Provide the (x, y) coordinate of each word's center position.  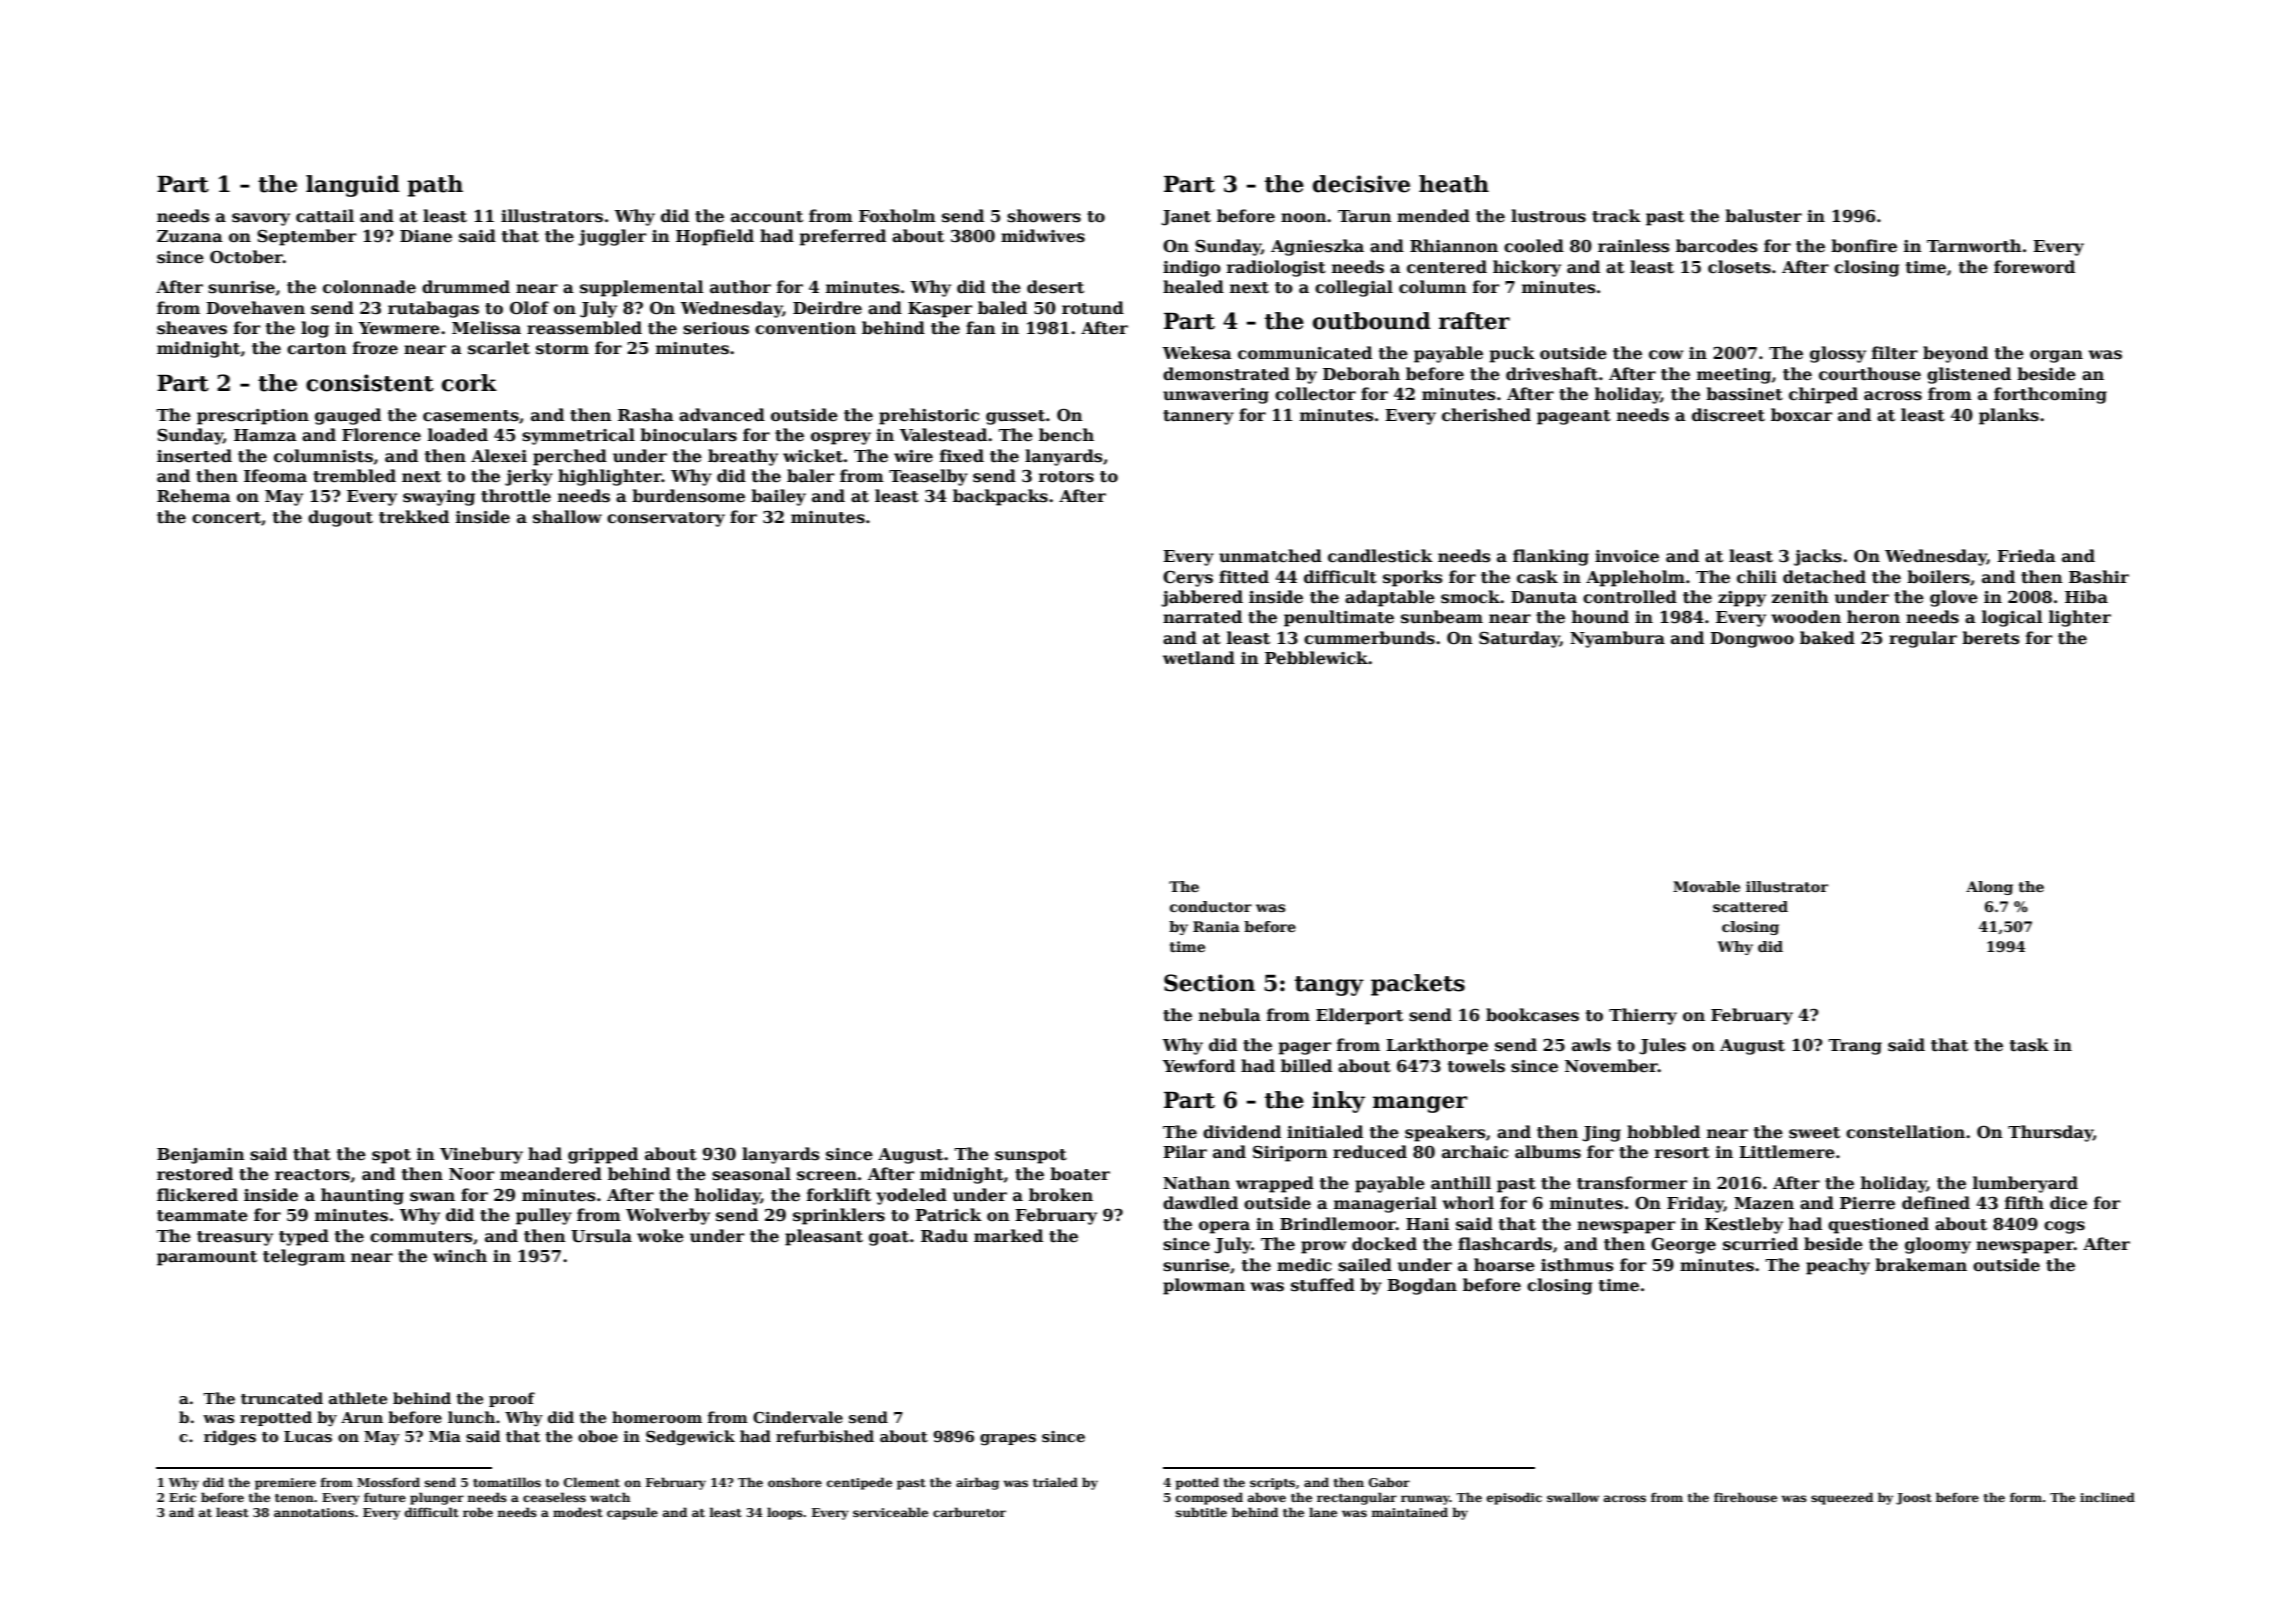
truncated (282, 1398)
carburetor (969, 1512)
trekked (414, 517)
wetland (1199, 658)
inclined (2107, 1497)
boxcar (1801, 415)
